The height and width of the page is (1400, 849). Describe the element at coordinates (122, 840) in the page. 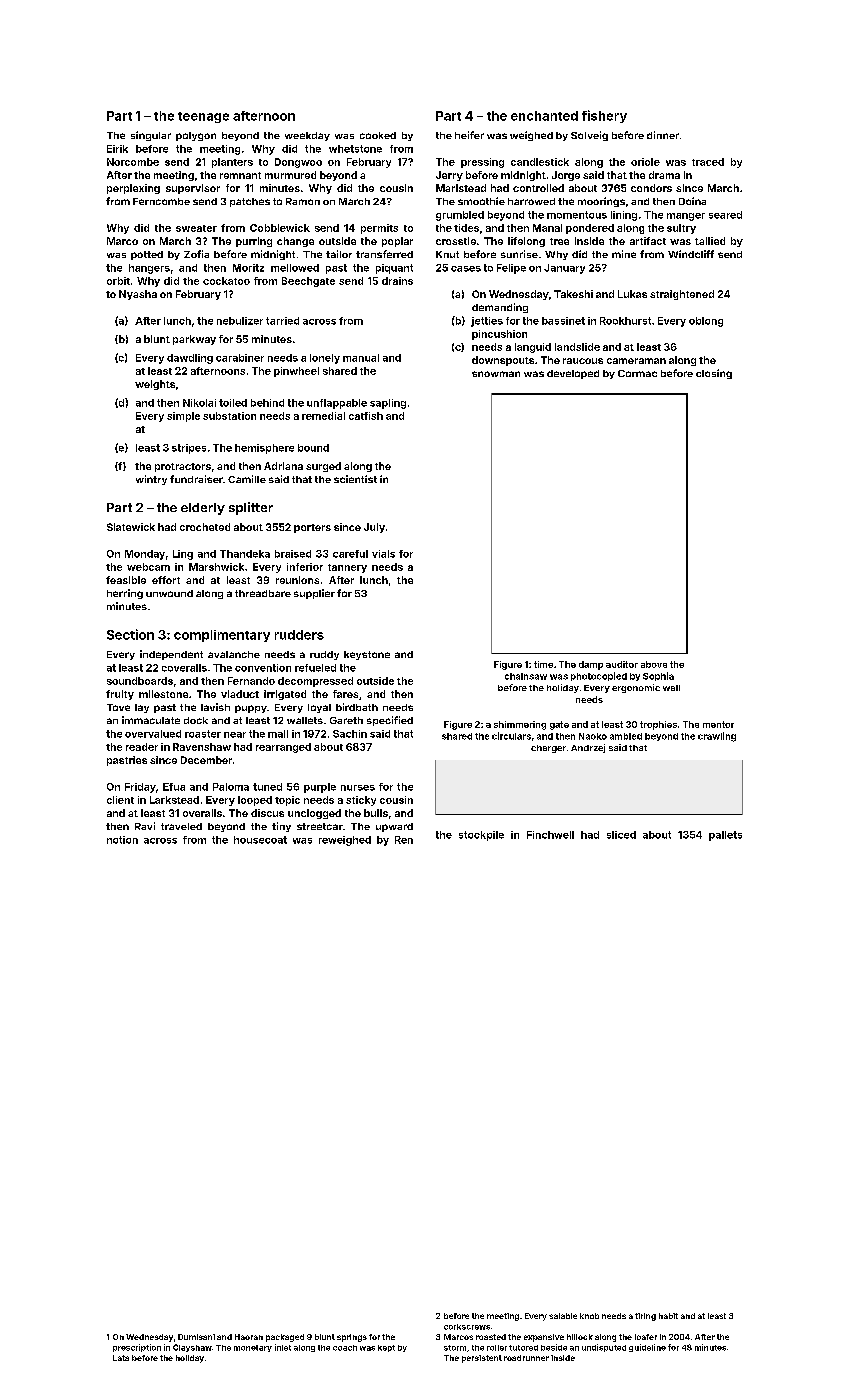

I see `notion` at that location.
